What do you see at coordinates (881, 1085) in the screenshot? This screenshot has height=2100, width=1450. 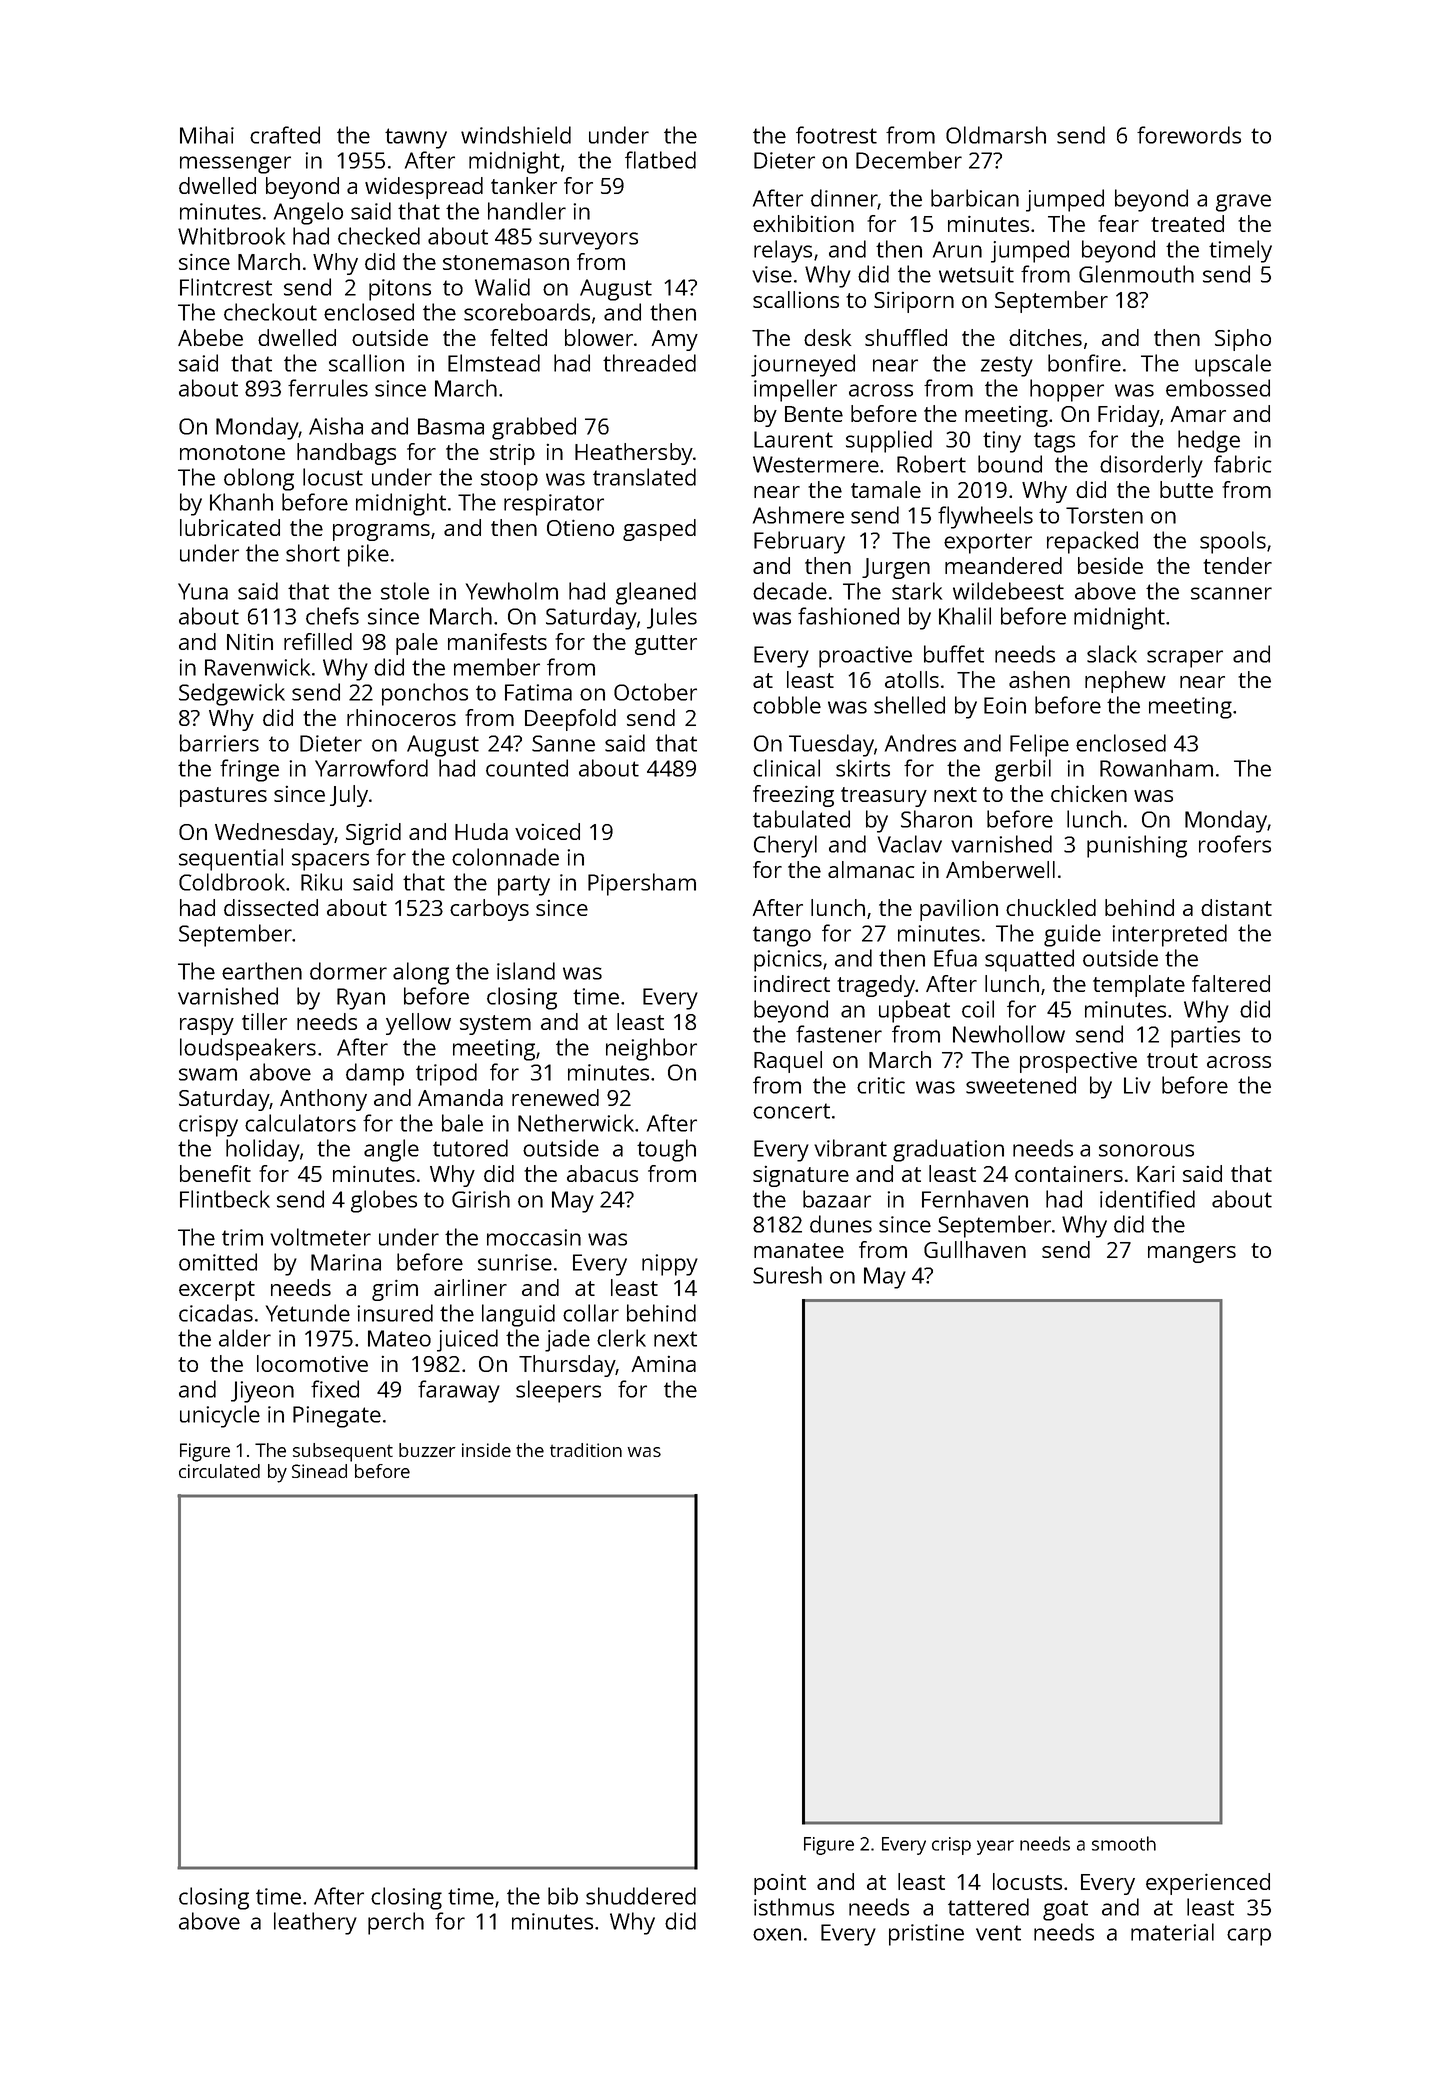 I see `critic` at bounding box center [881, 1085].
